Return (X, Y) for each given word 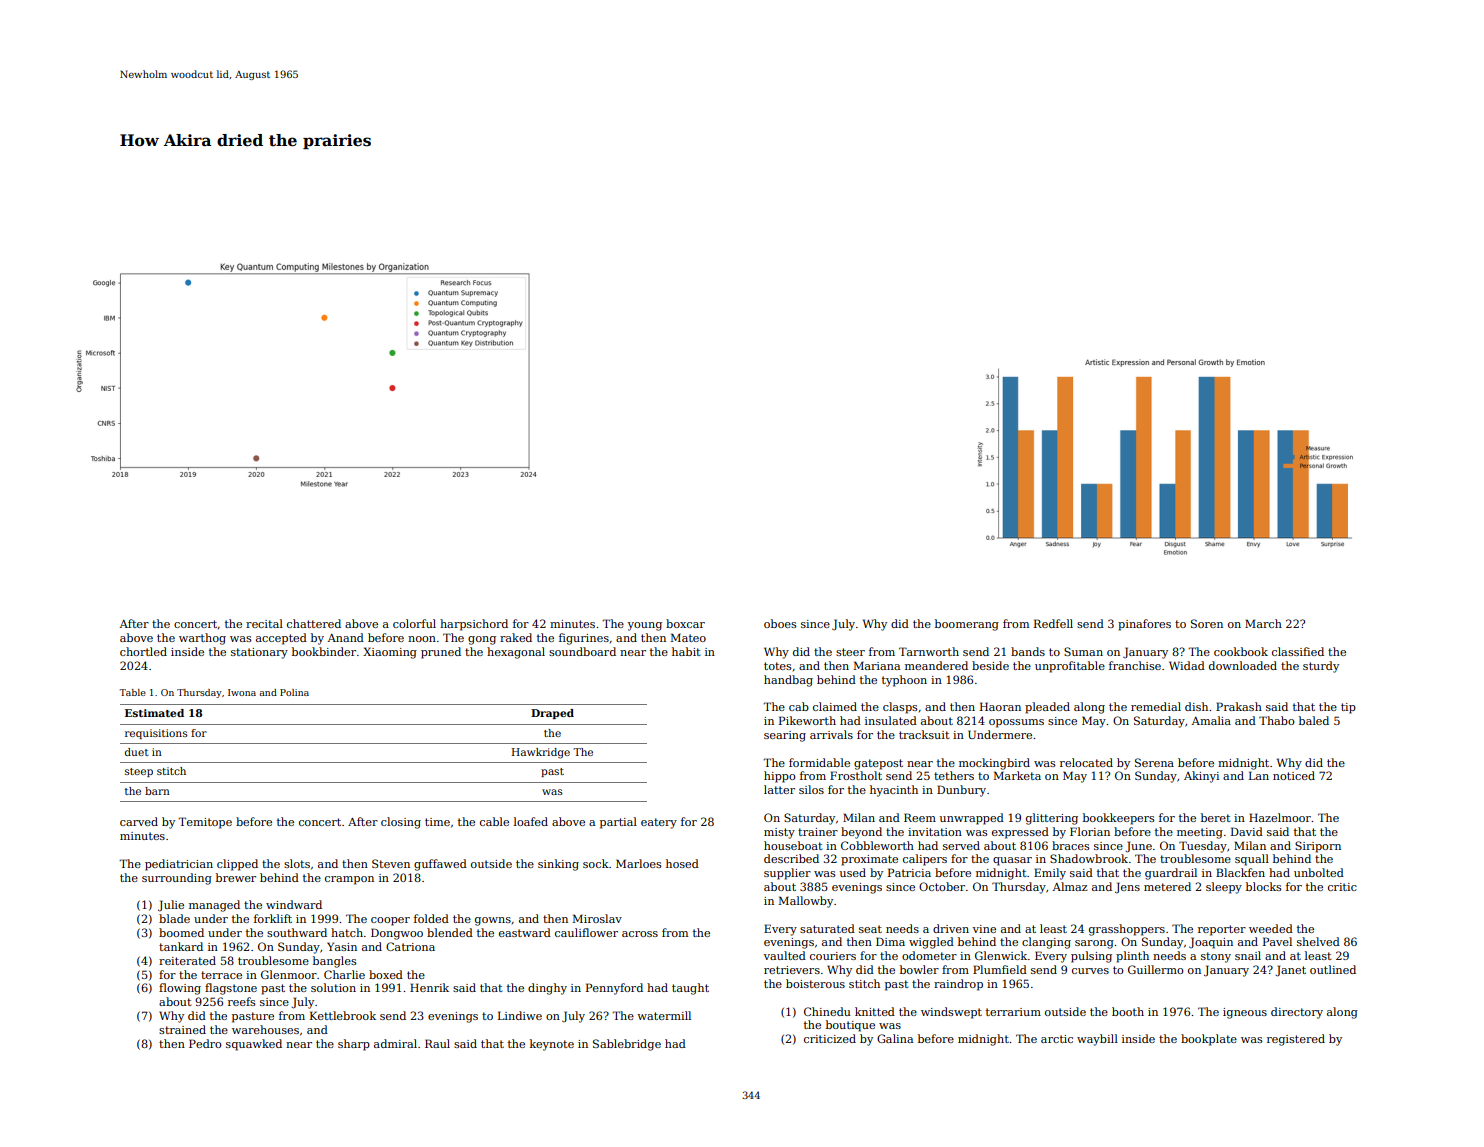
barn (157, 791)
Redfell (1053, 623)
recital (264, 623)
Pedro (205, 1043)
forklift (273, 918)
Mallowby (806, 902)
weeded (1271, 928)
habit (686, 651)
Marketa (1017, 775)
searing (785, 736)
